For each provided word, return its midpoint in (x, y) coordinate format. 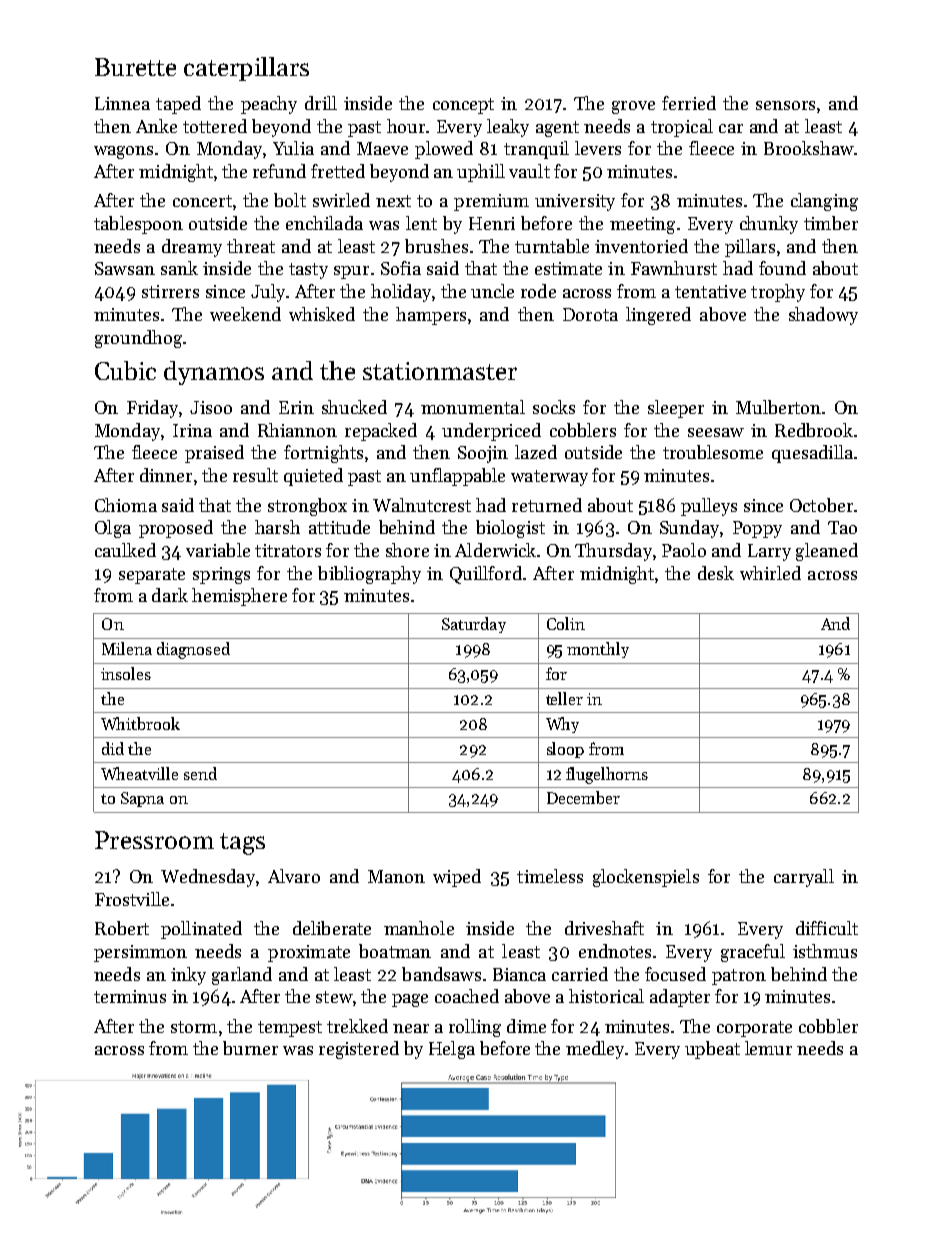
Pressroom (154, 840)
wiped (457, 878)
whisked (322, 314)
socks (554, 407)
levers (598, 148)
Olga (113, 529)
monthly (598, 650)
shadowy (823, 316)
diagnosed (193, 650)
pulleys (709, 507)
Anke (156, 126)
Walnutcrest (422, 505)
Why (562, 725)
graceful (753, 953)
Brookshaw (809, 148)
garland (242, 976)
